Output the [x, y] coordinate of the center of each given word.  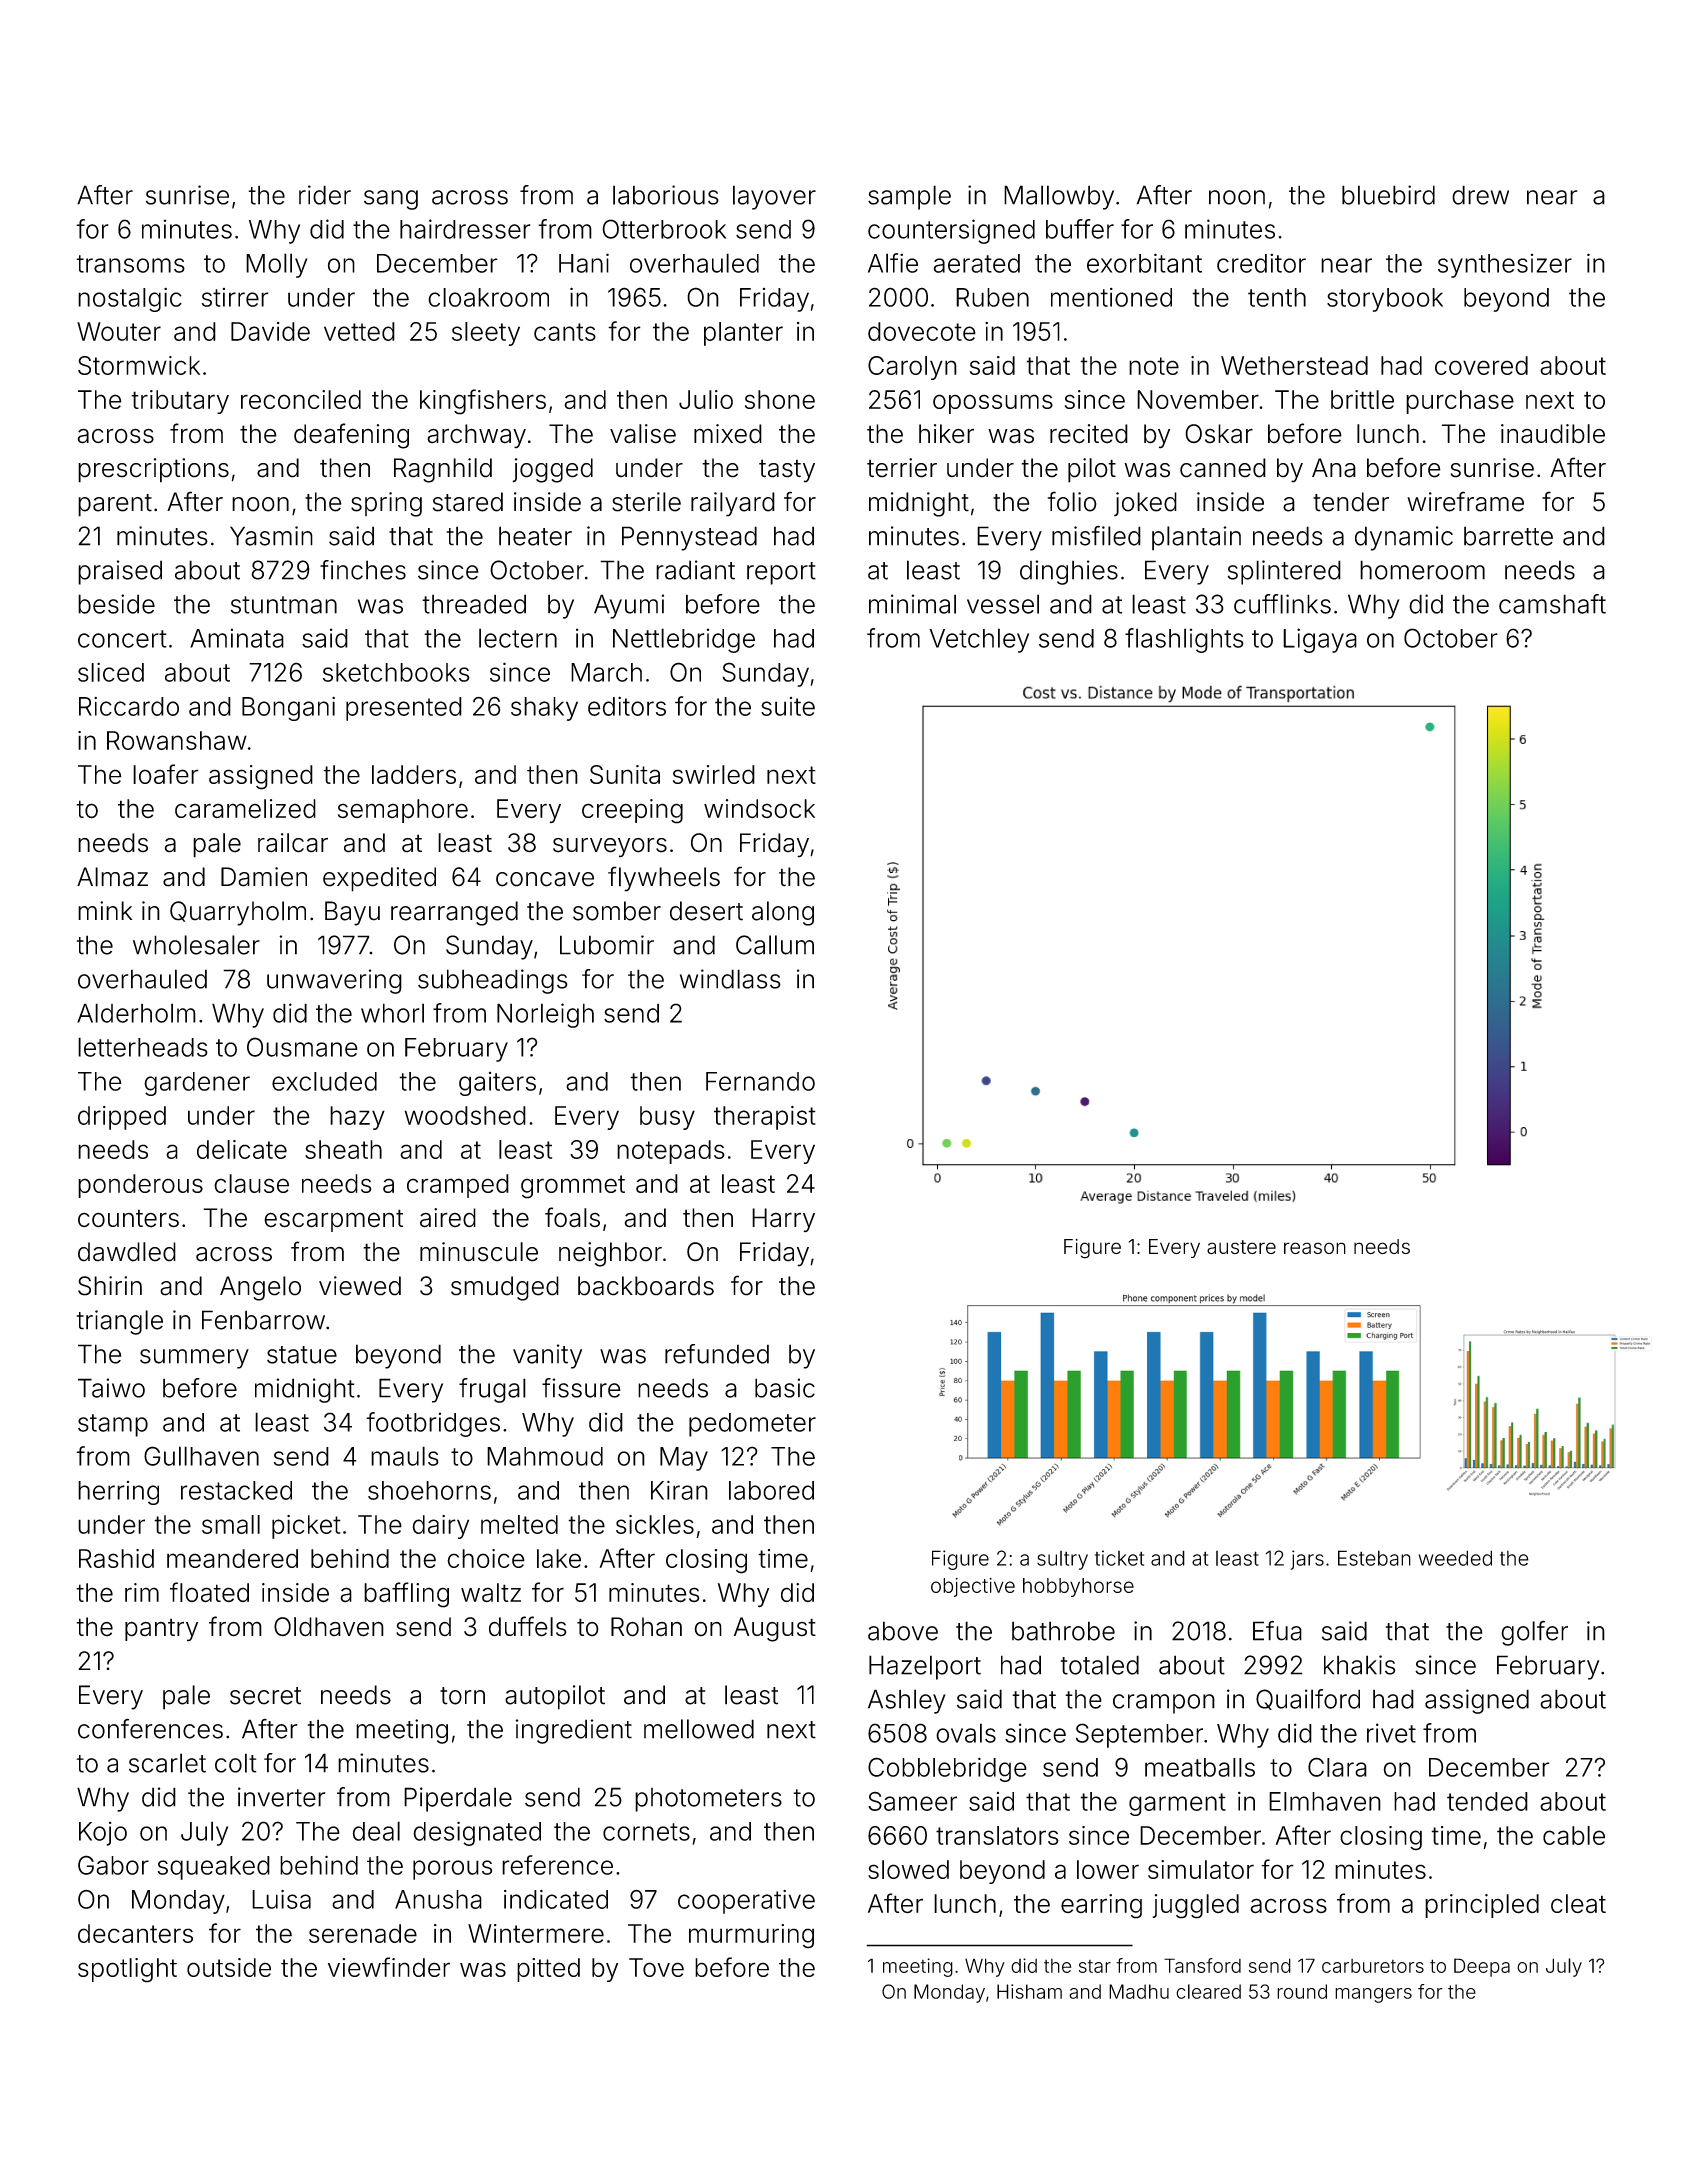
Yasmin [271, 536]
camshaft [1552, 604]
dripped [122, 1118]
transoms [130, 264]
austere [1241, 1247]
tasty [787, 471]
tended [1487, 1801]
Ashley [907, 1701]
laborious [666, 195]
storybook [1385, 300]
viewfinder [389, 1967]
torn [462, 1696]
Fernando [760, 1081]
